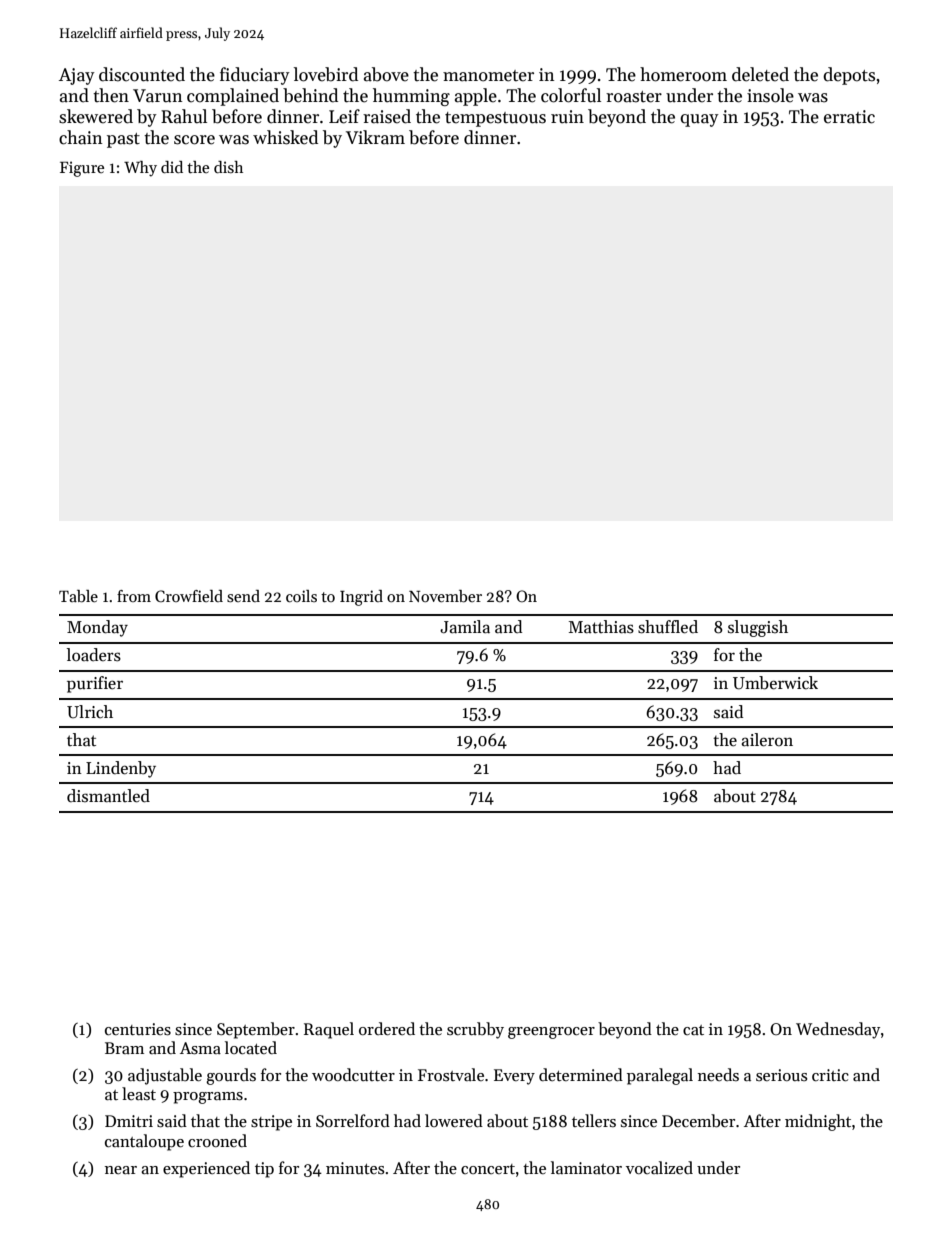 Image resolution: width=952 pixels, height=1233 pixels. I want to click on Wednesday, so click(838, 1030).
